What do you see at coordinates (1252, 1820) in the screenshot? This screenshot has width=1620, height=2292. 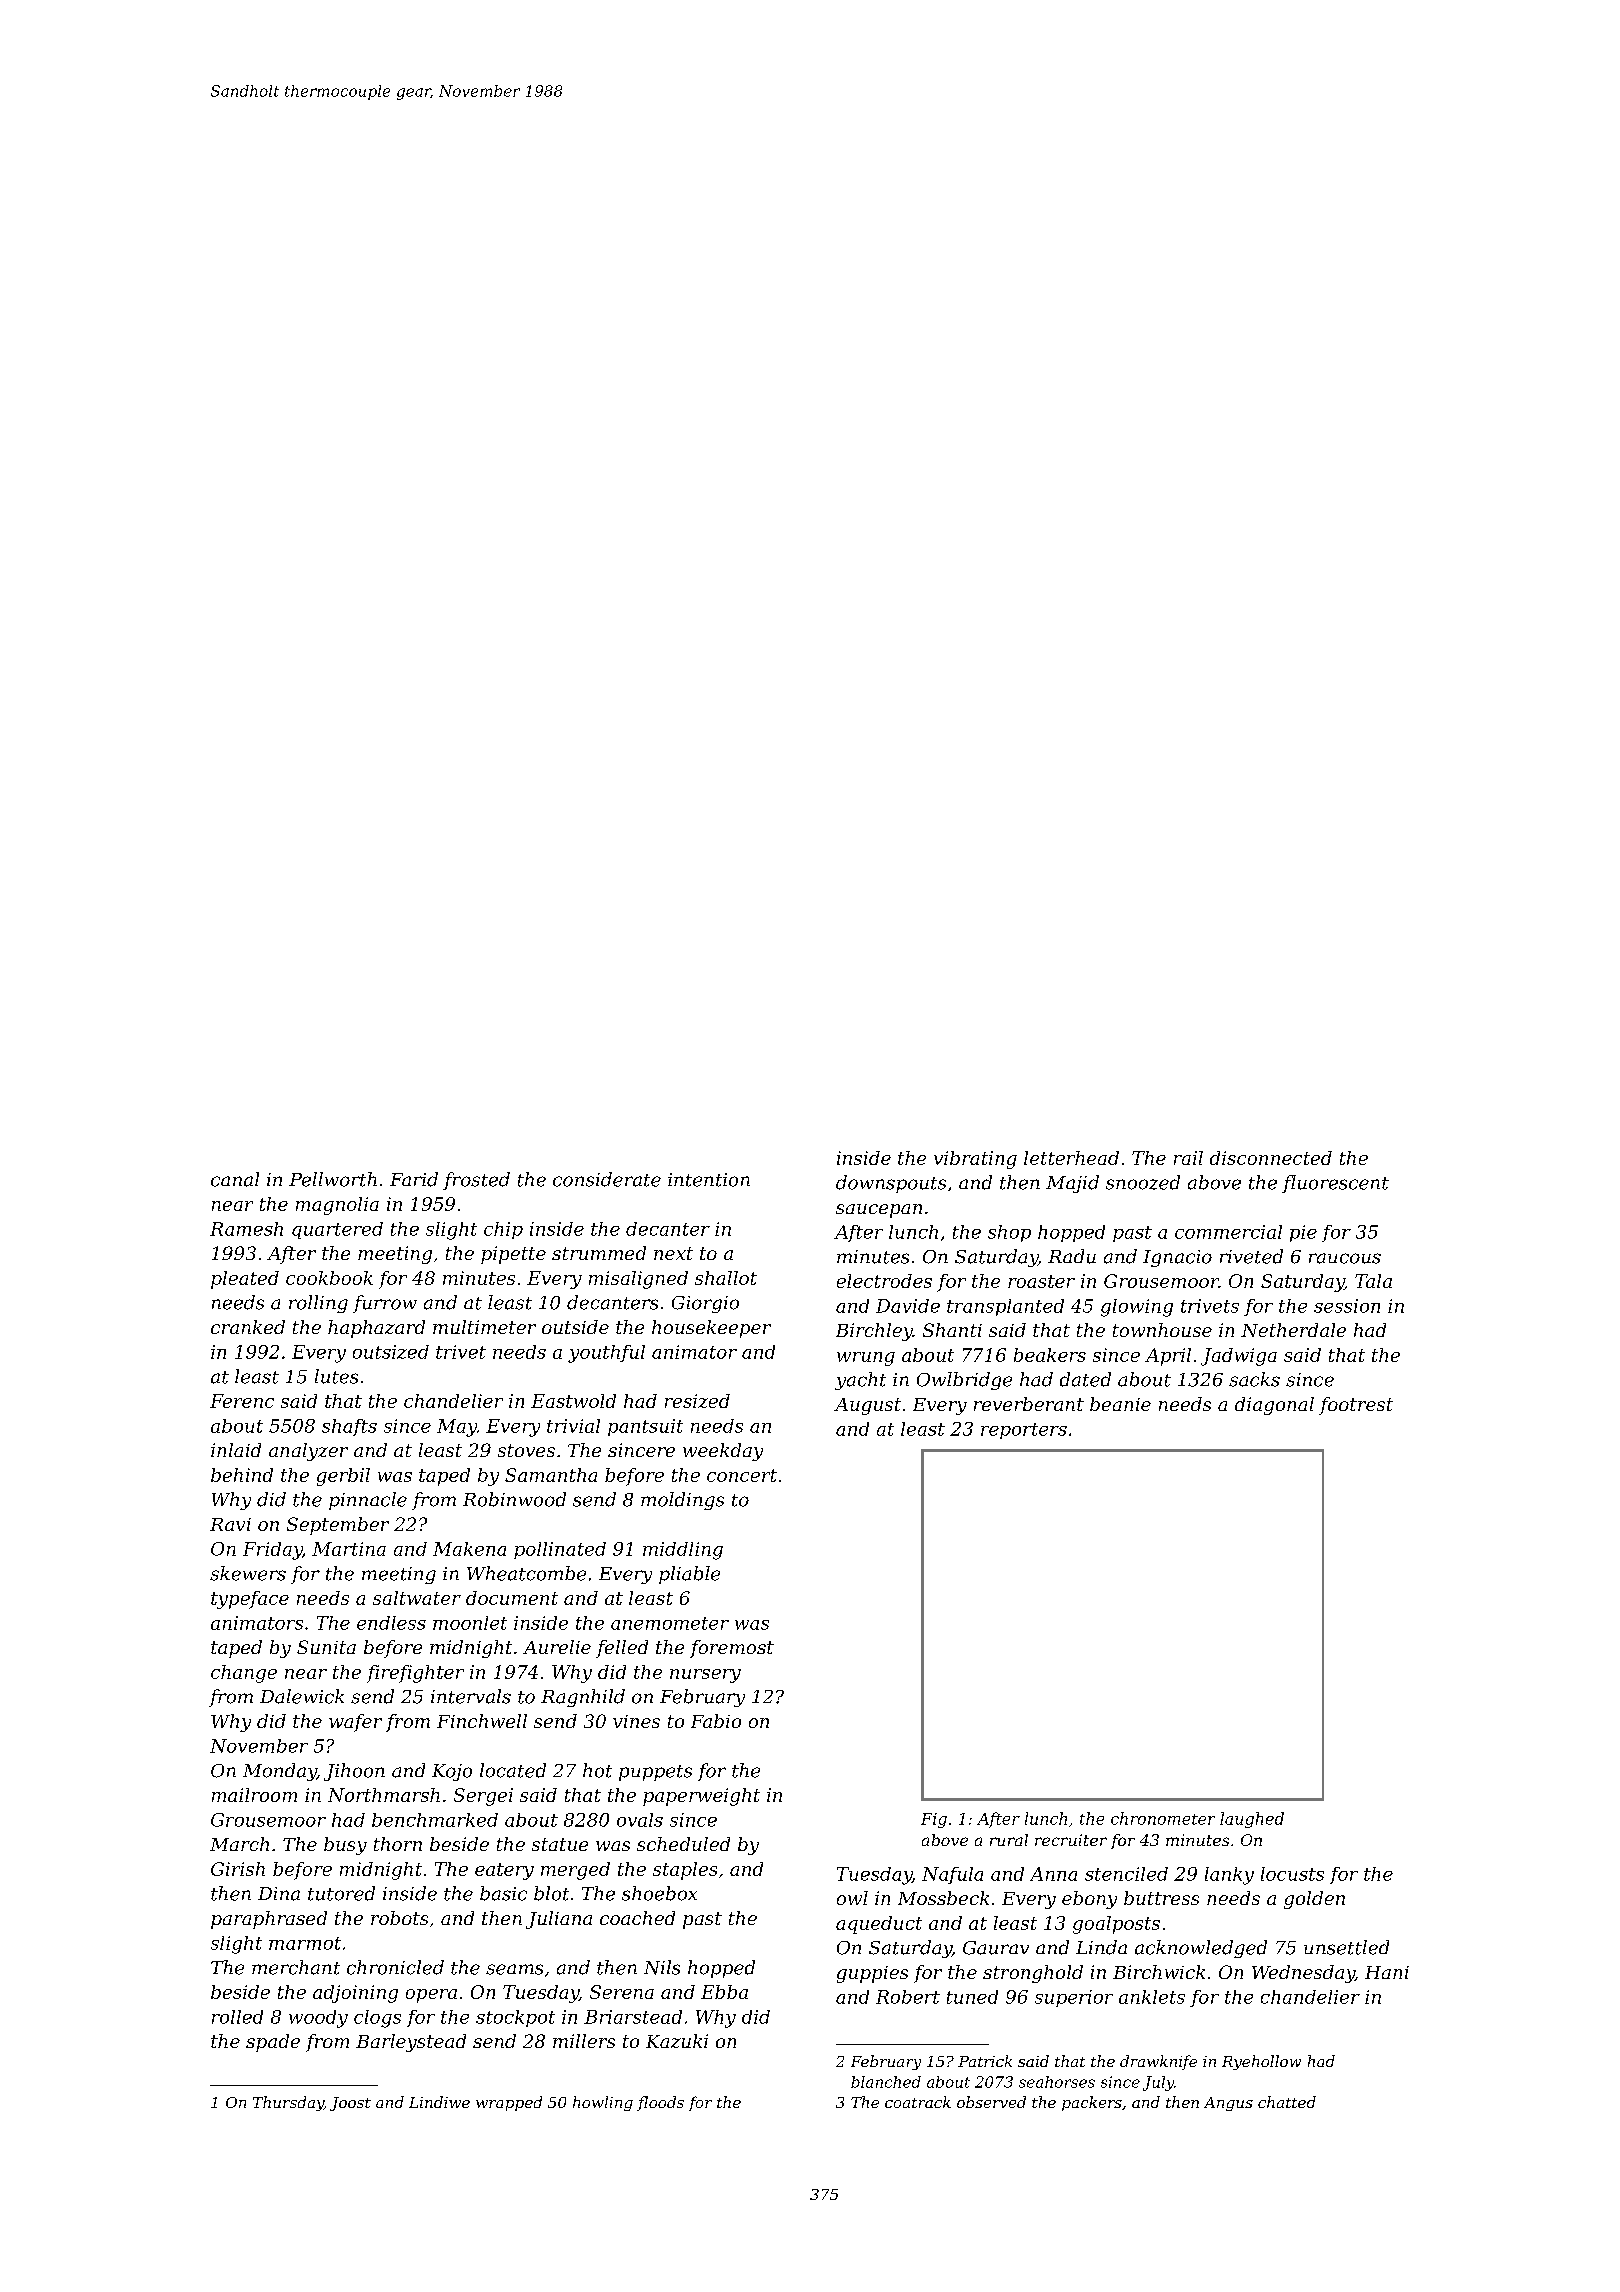 I see `laughed` at bounding box center [1252, 1820].
